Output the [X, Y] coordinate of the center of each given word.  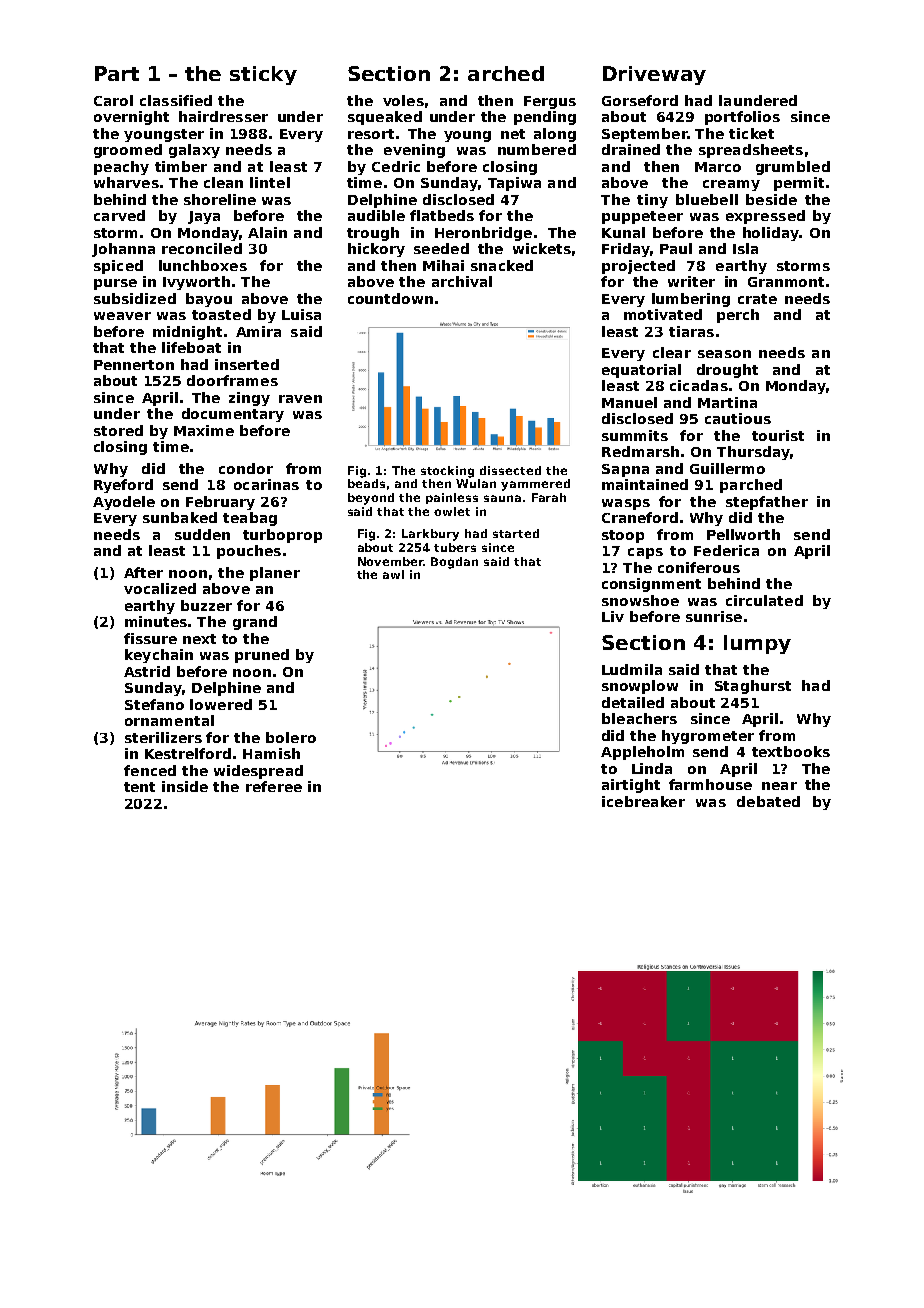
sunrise [714, 616]
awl [393, 574]
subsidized [135, 298]
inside [185, 786]
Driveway [654, 75]
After [143, 572]
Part [117, 73]
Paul [676, 248]
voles [403, 100]
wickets [542, 248]
